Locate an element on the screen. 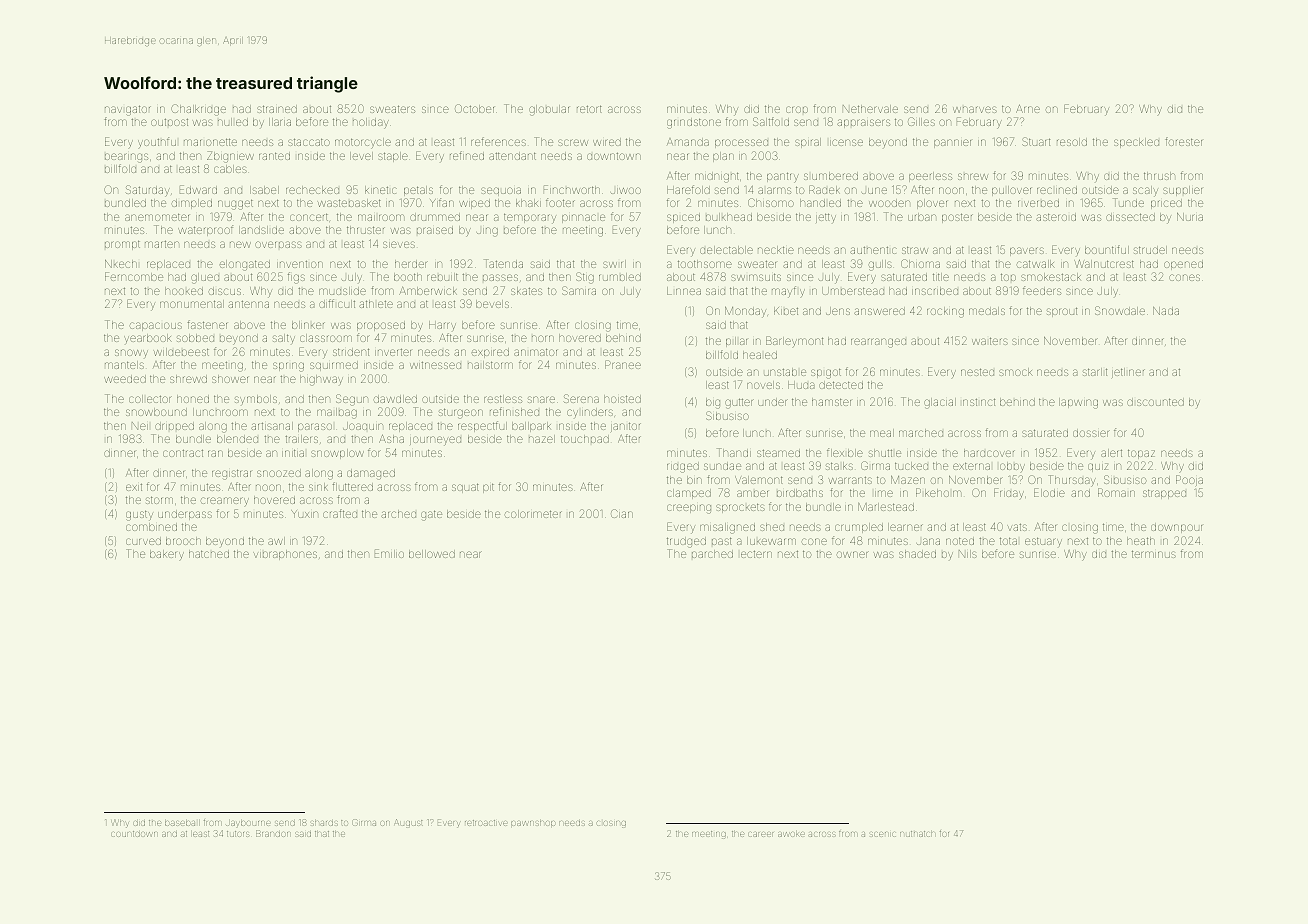 Image resolution: width=1308 pixels, height=924 pixels. bakery is located at coordinates (167, 555).
